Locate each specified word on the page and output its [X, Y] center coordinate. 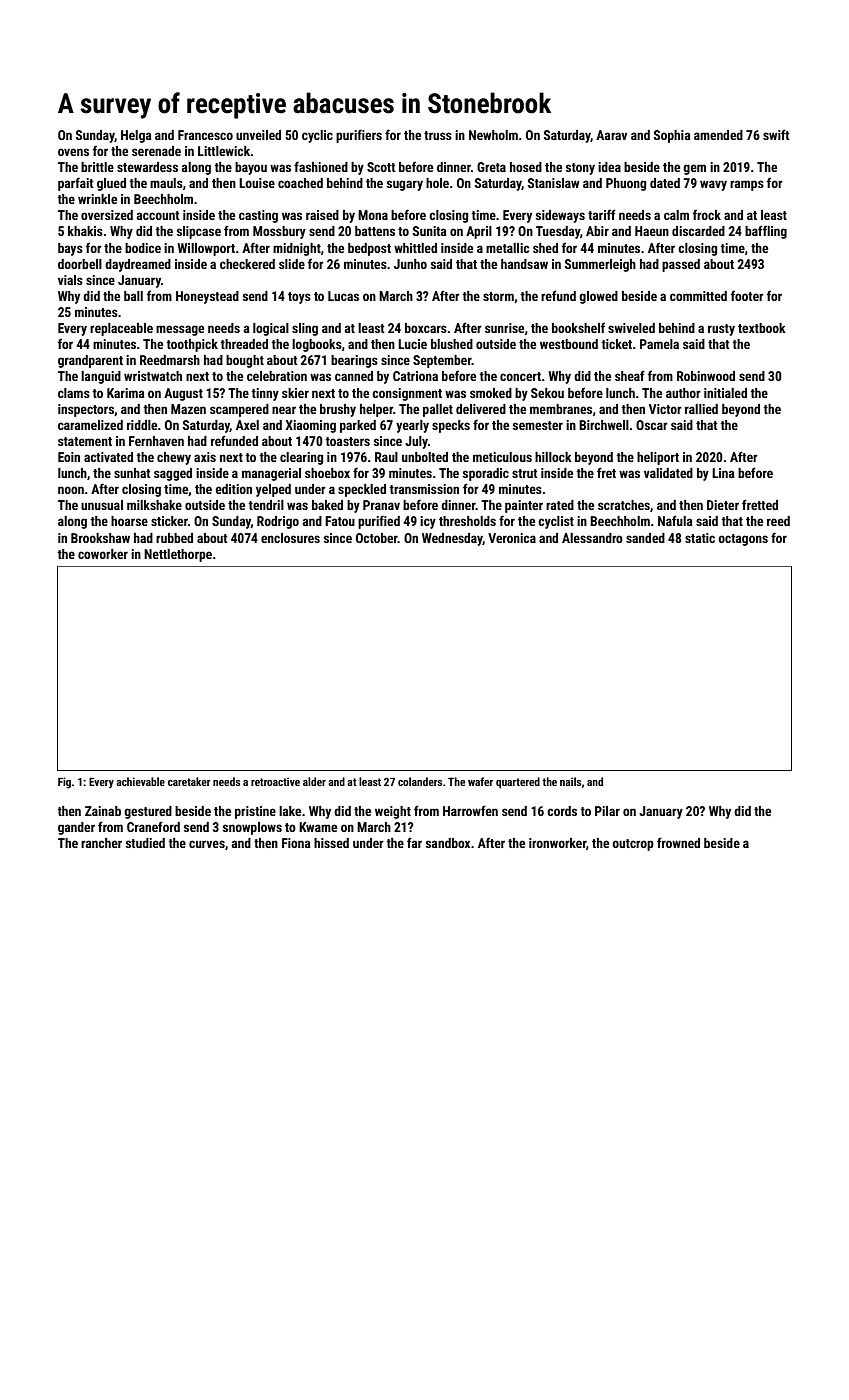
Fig [64, 783]
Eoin [69, 457]
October [377, 538]
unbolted [425, 457]
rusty [721, 330]
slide [292, 264]
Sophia [672, 136]
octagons [743, 540]
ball [133, 296]
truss [438, 135]
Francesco [205, 135]
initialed [725, 393]
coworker [103, 554]
